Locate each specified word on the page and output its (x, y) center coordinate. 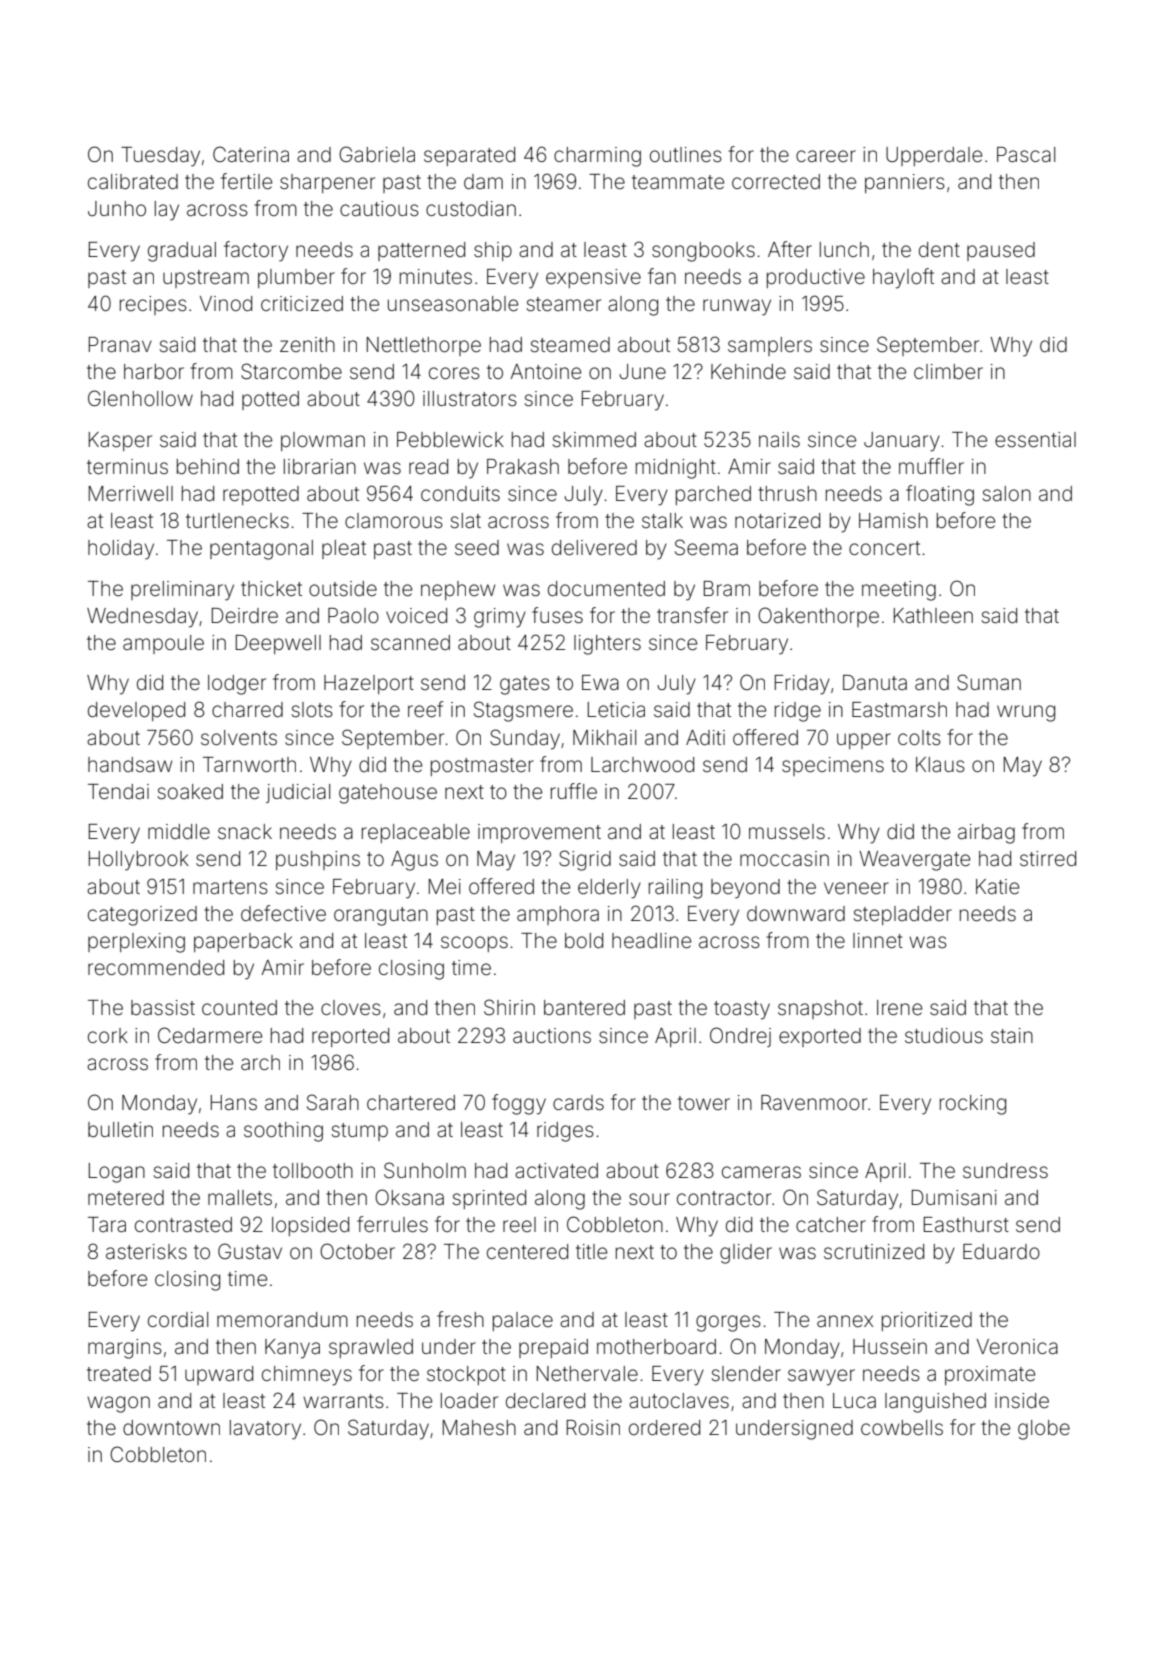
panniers (905, 183)
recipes (153, 305)
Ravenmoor (814, 1102)
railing (675, 889)
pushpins (318, 860)
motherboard (656, 1347)
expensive (593, 278)
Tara (107, 1224)
